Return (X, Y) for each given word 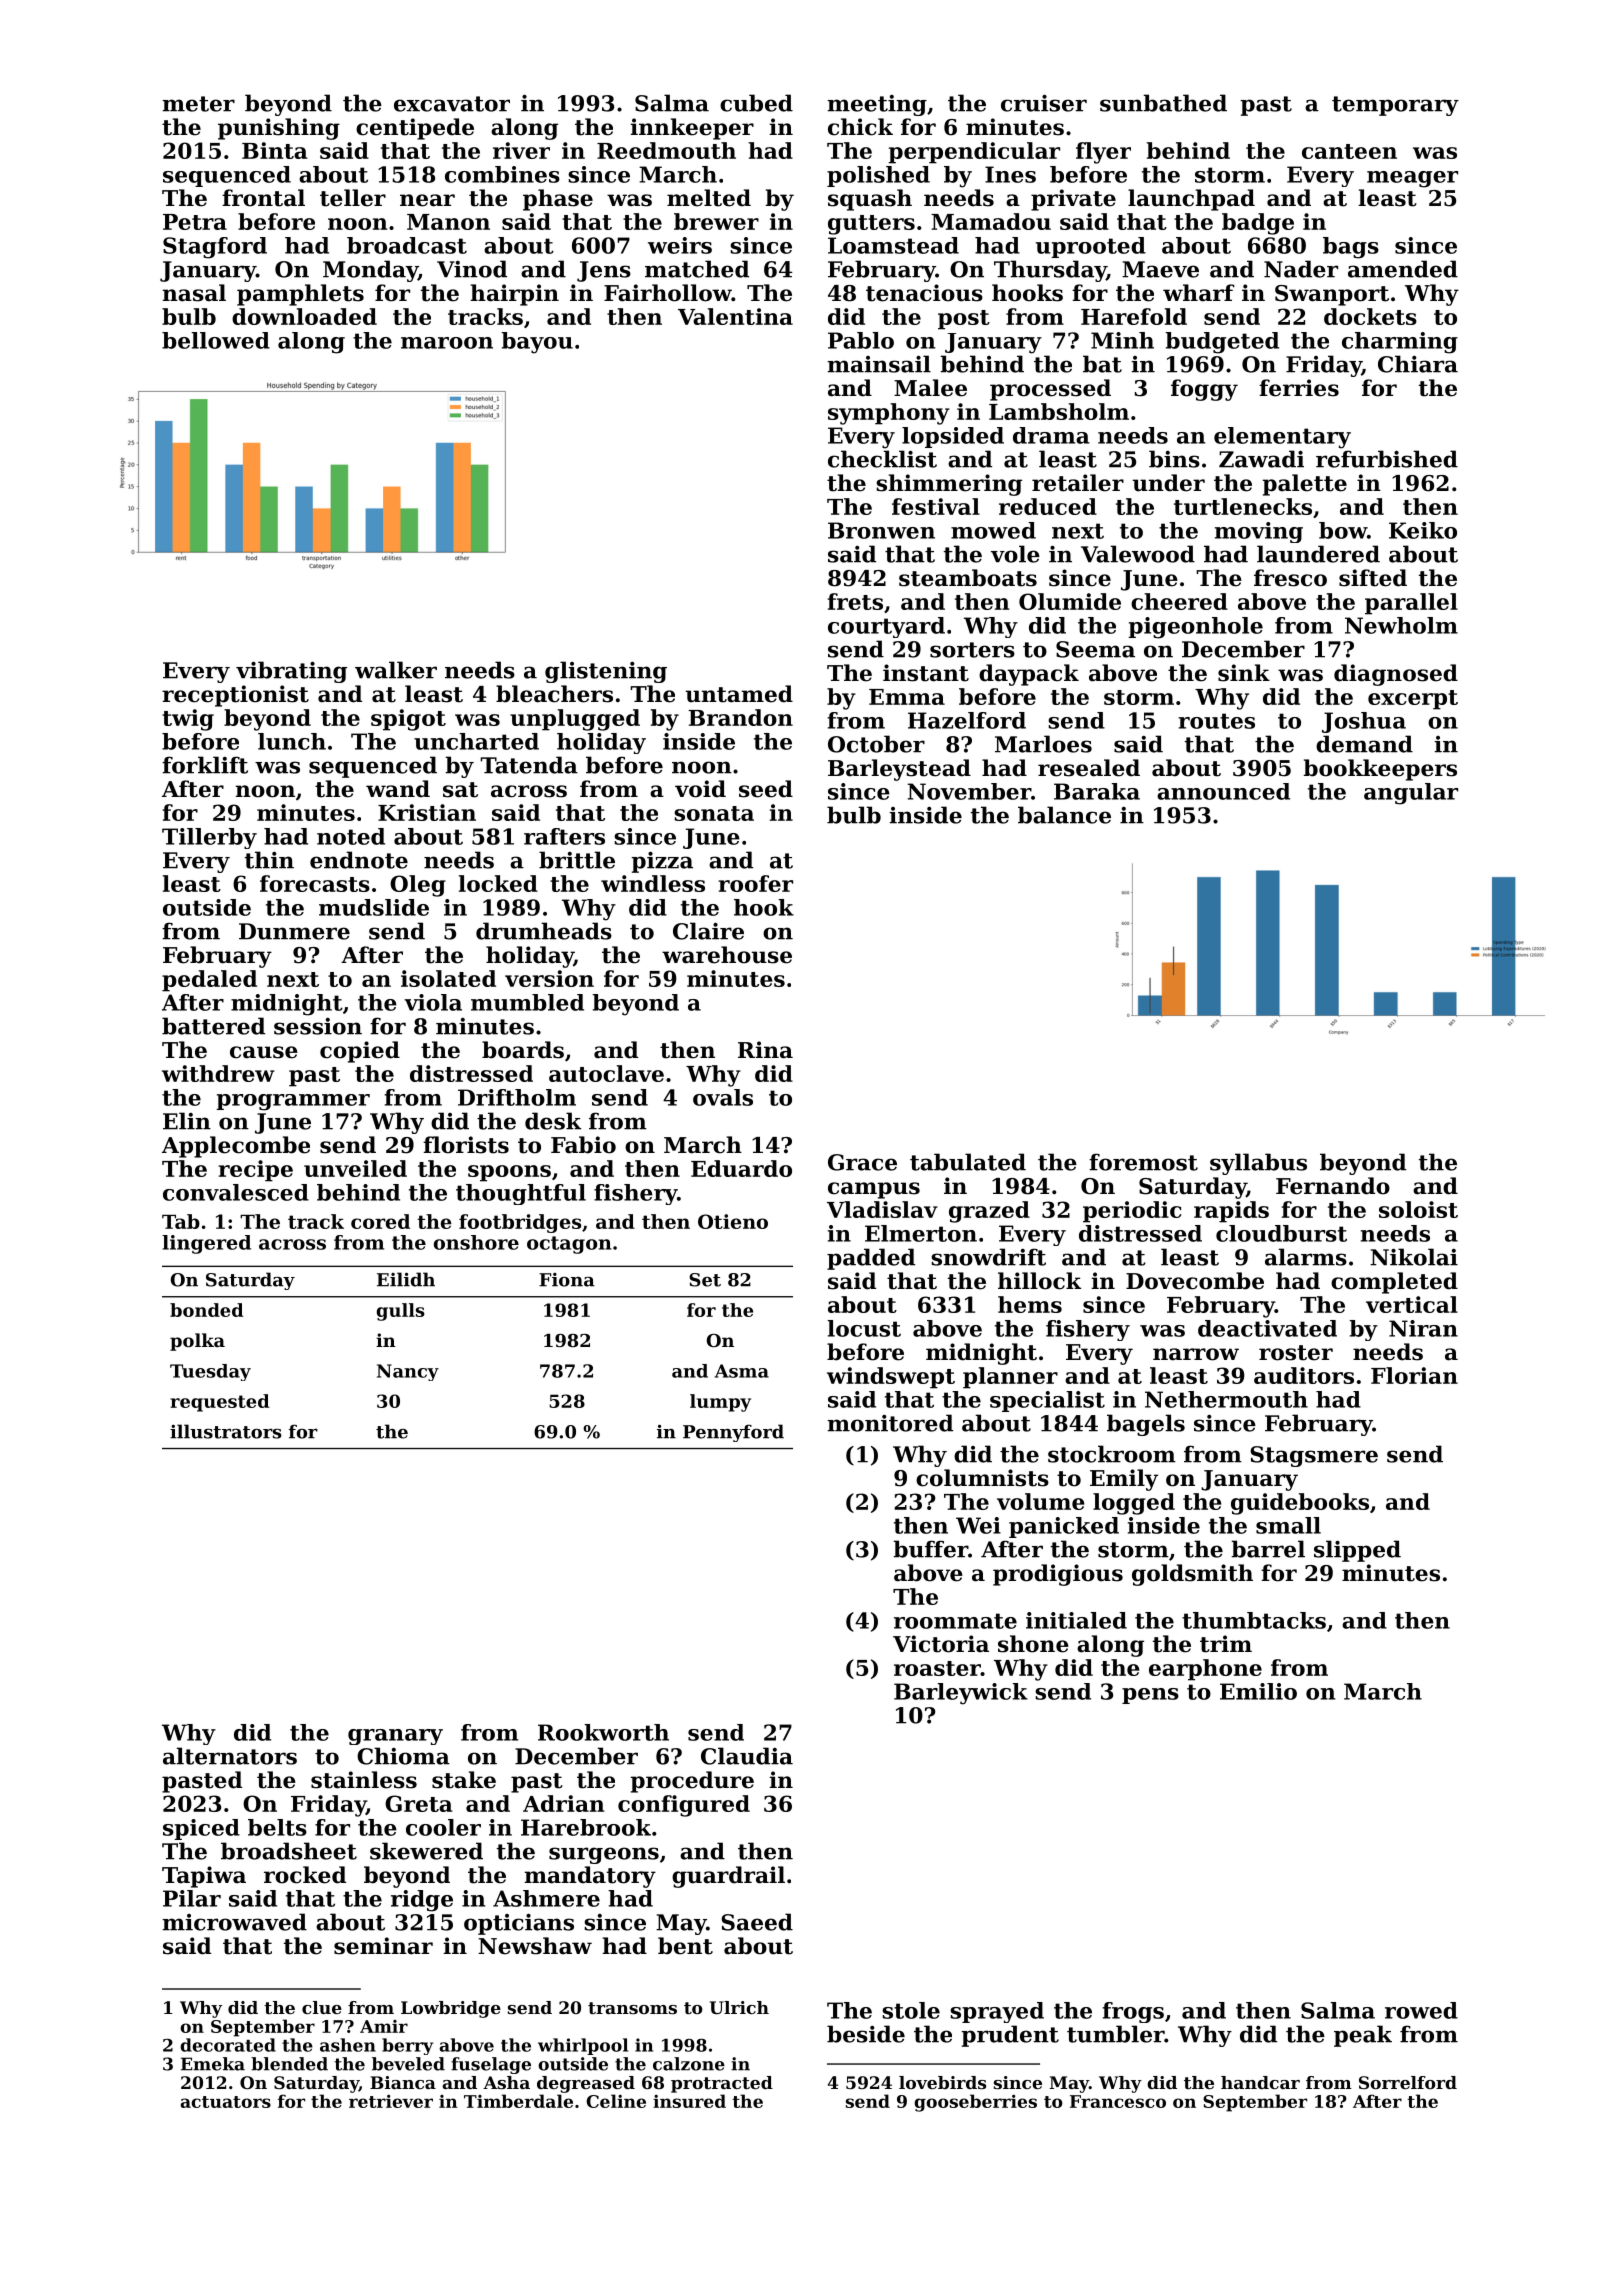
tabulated (968, 1162)
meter (198, 104)
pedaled (209, 981)
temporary (1395, 106)
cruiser (1044, 103)
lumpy (720, 1403)
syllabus (1258, 1164)
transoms (632, 2008)
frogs (1133, 2012)
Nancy (408, 1372)
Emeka (213, 2064)
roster (1296, 1353)
